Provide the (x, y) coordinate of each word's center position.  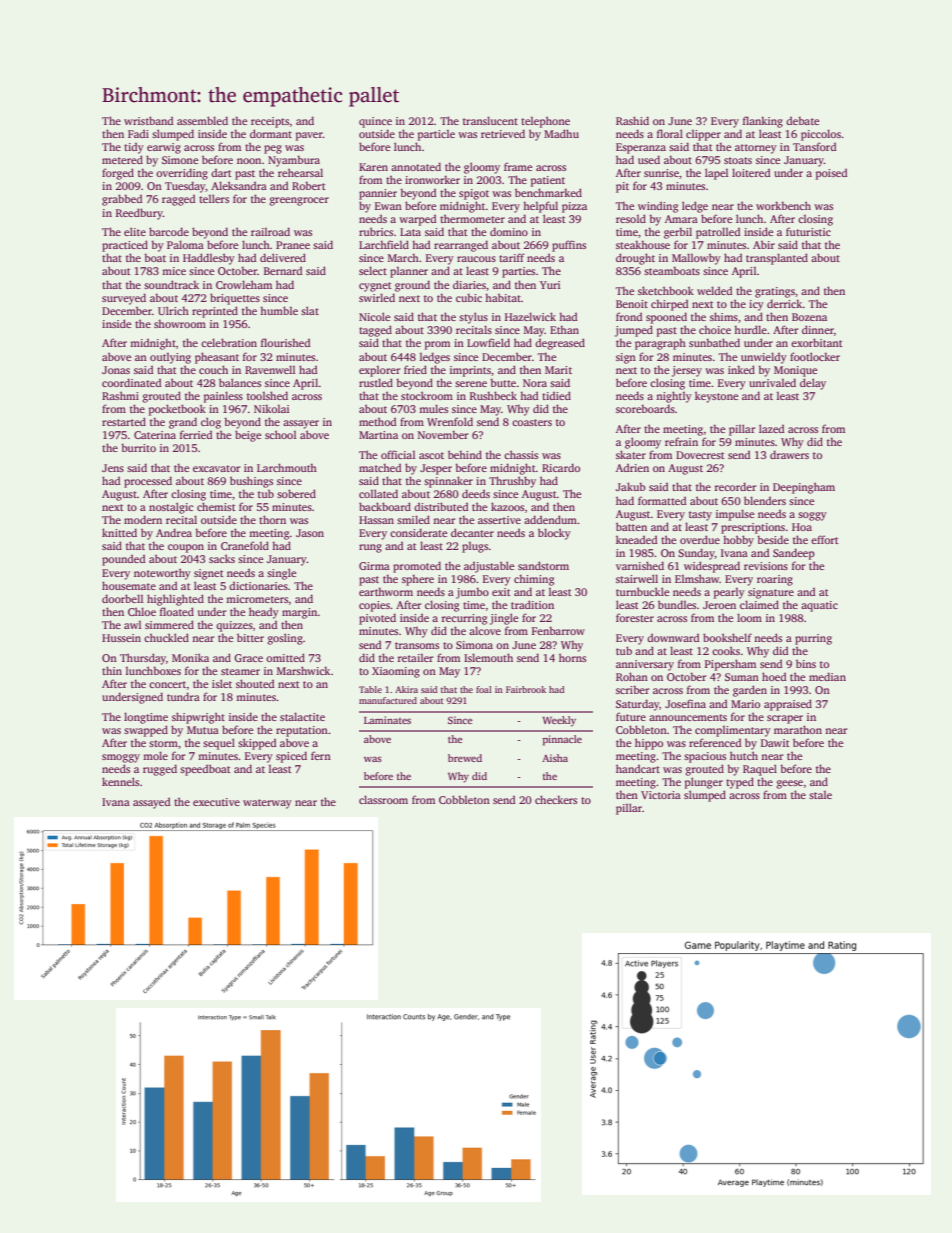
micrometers (257, 599)
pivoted (377, 619)
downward (673, 637)
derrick (785, 303)
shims (724, 316)
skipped (257, 744)
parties (518, 272)
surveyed (124, 299)
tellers (214, 198)
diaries (469, 284)
